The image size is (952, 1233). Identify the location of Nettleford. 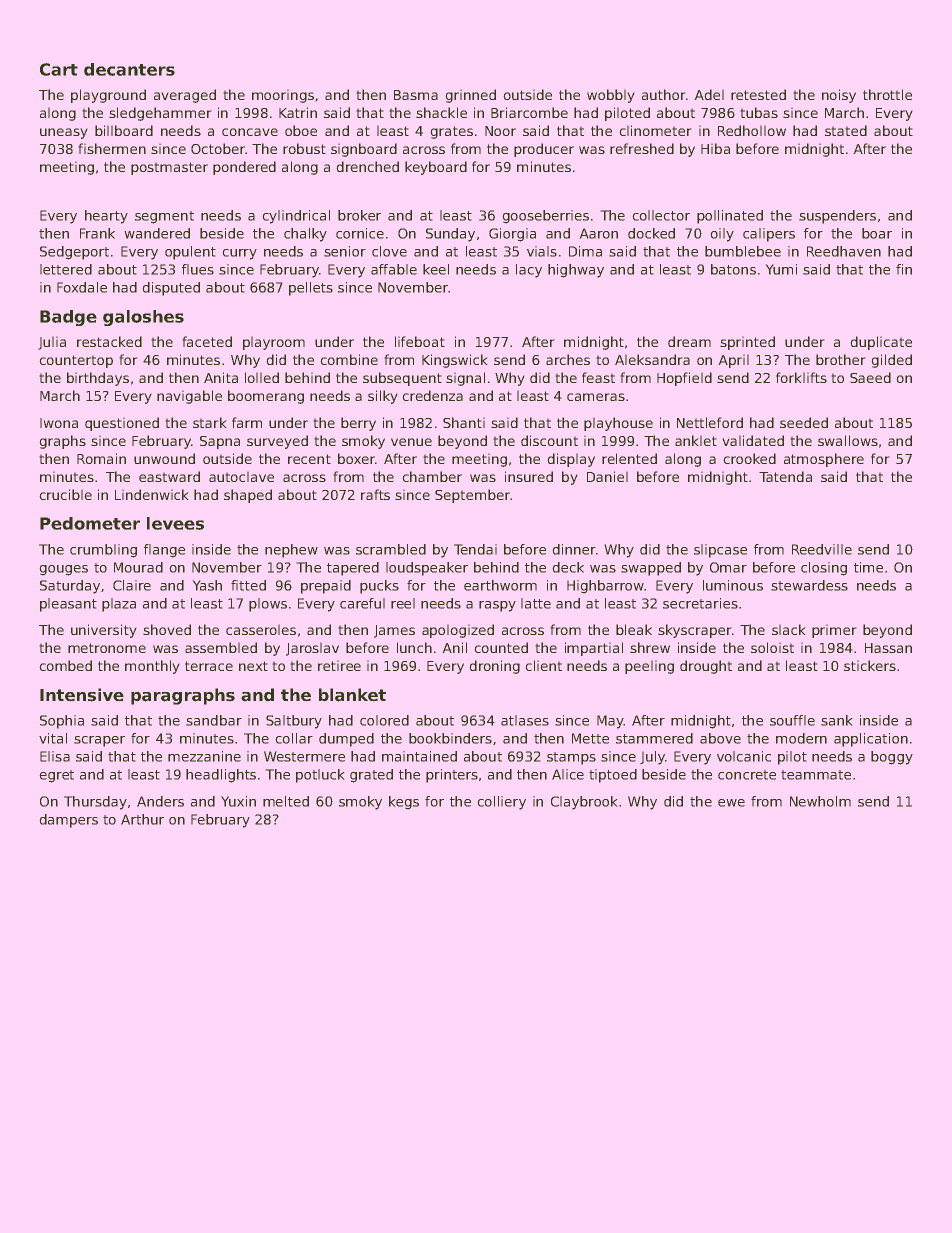
(710, 422).
